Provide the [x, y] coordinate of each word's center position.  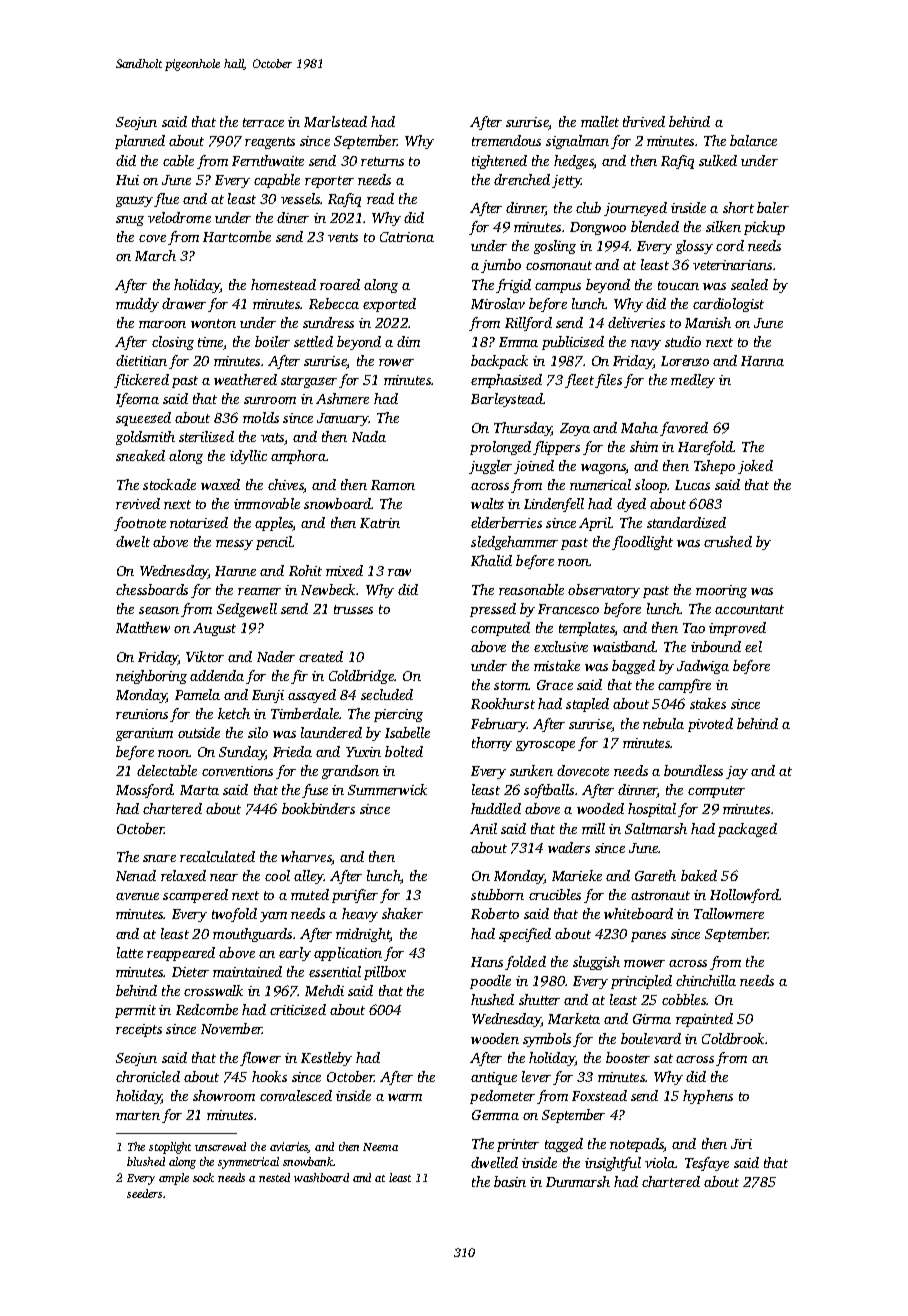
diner [293, 217]
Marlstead [335, 121]
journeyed [635, 209]
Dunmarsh [578, 1181]
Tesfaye [707, 1164]
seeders [144, 1193]
